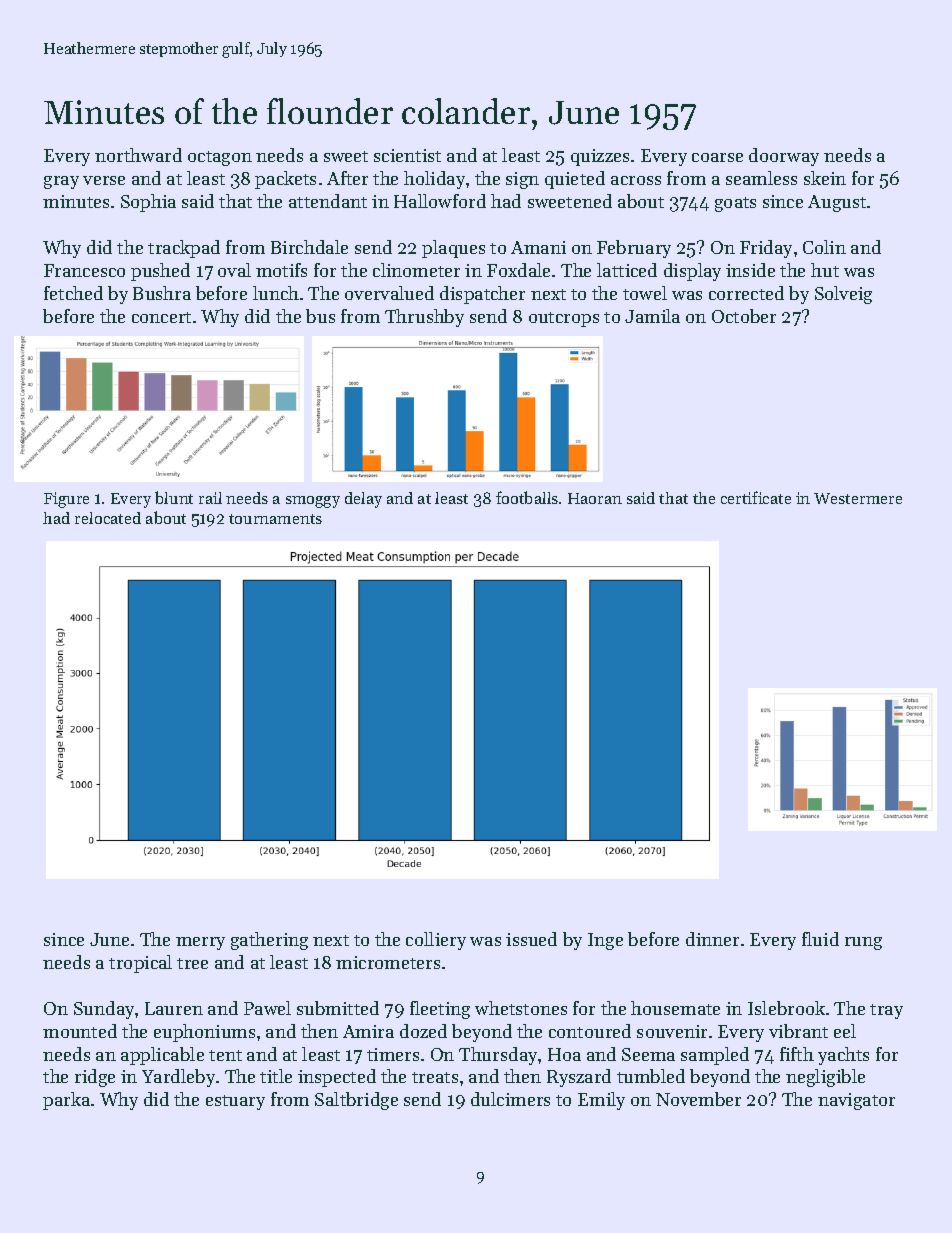 Image resolution: width=952 pixels, height=1233 pixels. What do you see at coordinates (756, 497) in the image?
I see `certificate` at bounding box center [756, 497].
